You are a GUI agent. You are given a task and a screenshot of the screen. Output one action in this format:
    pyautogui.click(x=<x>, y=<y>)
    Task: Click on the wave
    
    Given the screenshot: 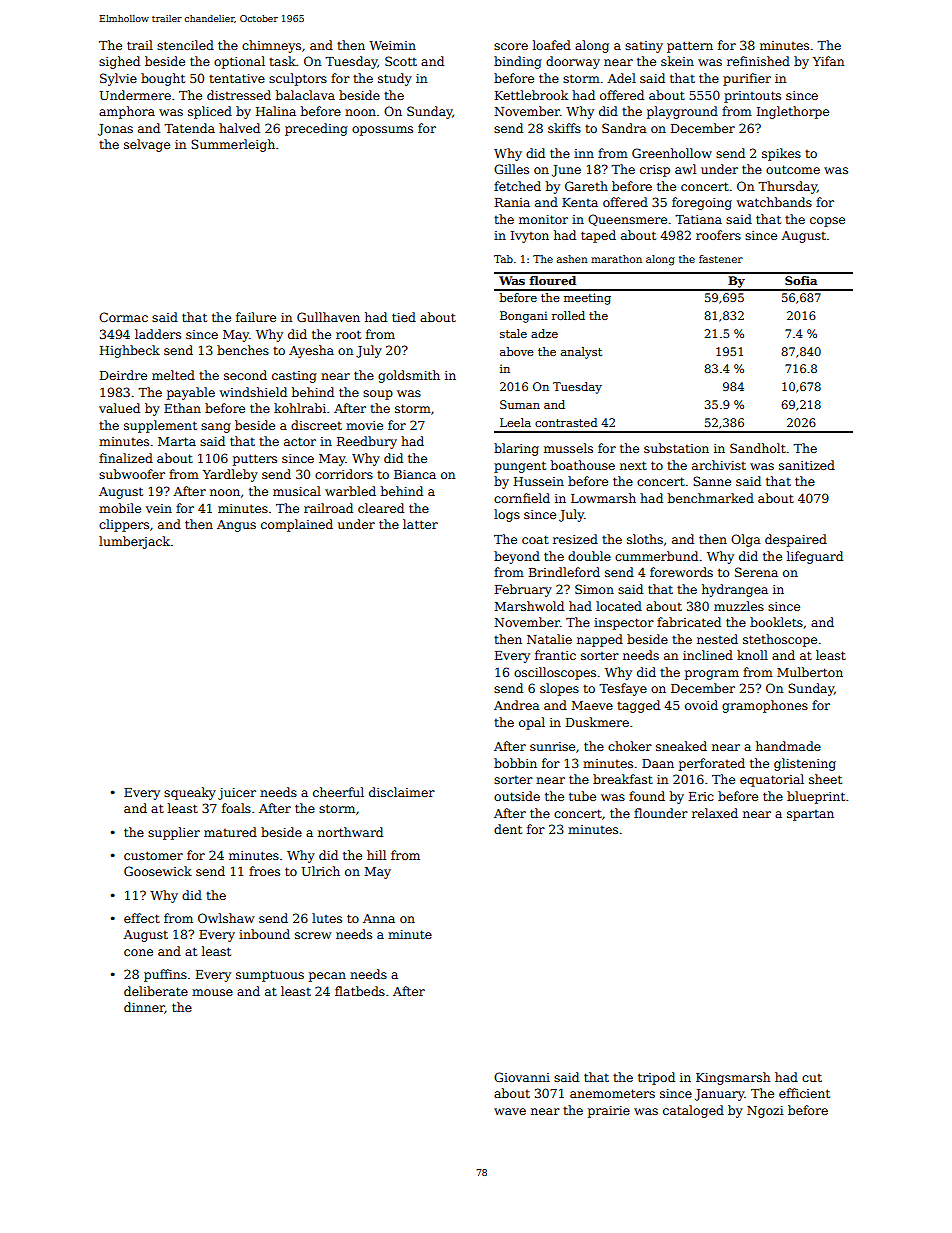 What is the action you would take?
    pyautogui.click(x=510, y=1111)
